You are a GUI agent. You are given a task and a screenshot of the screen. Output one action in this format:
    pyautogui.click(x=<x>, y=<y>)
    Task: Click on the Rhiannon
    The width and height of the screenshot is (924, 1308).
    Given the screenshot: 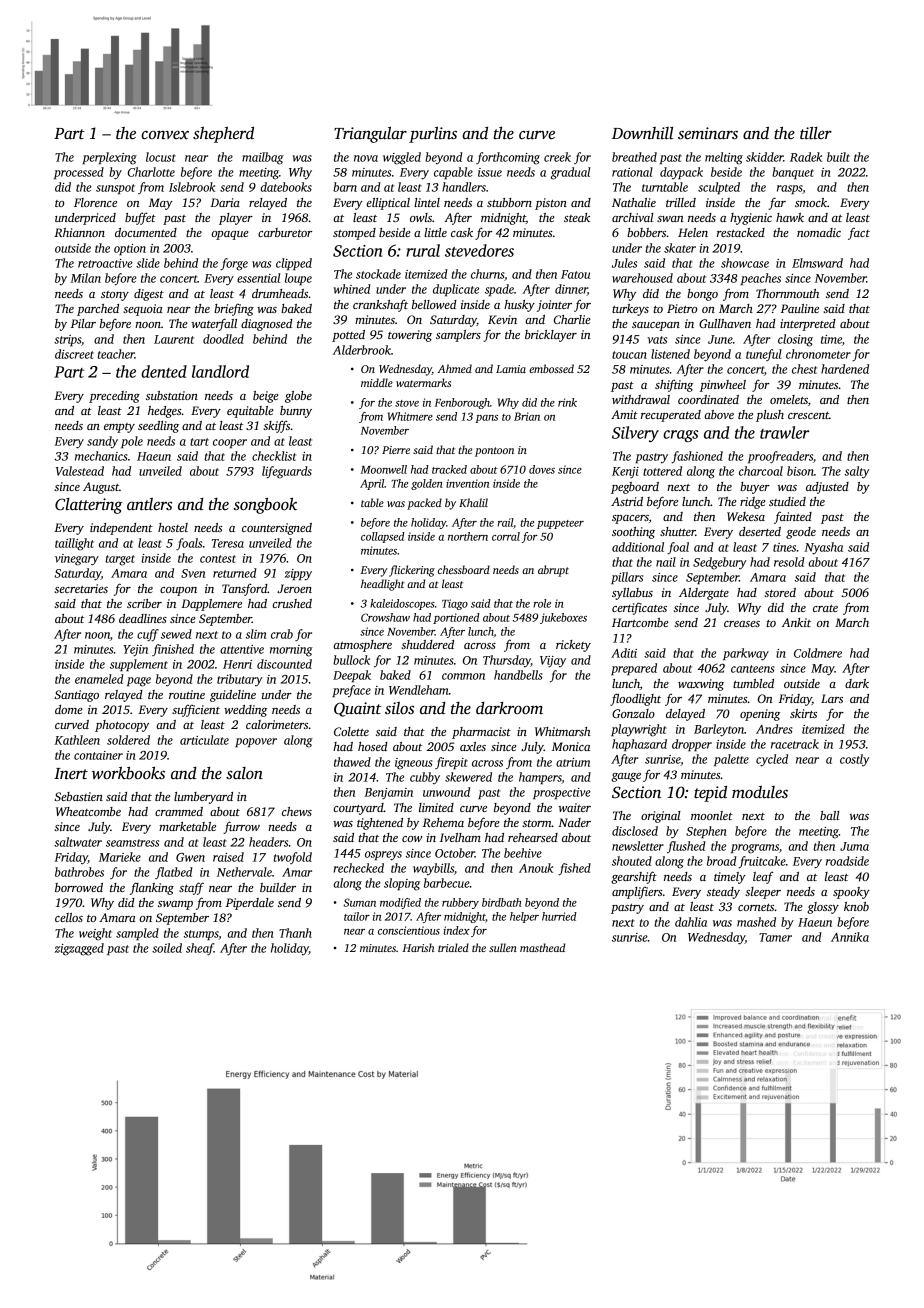 What is the action you would take?
    pyautogui.click(x=79, y=232)
